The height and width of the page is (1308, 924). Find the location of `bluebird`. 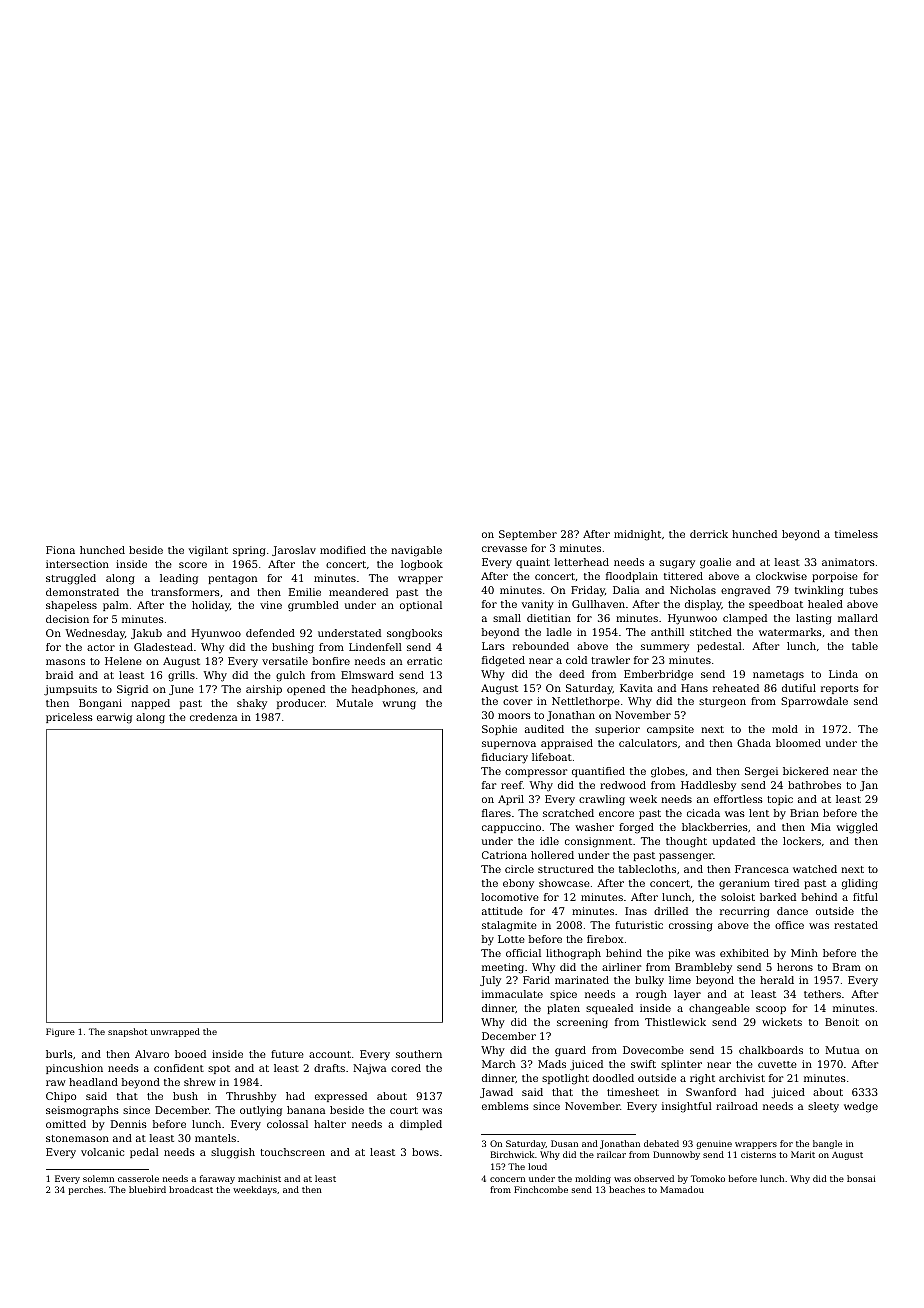

bluebird is located at coordinates (147, 1189).
